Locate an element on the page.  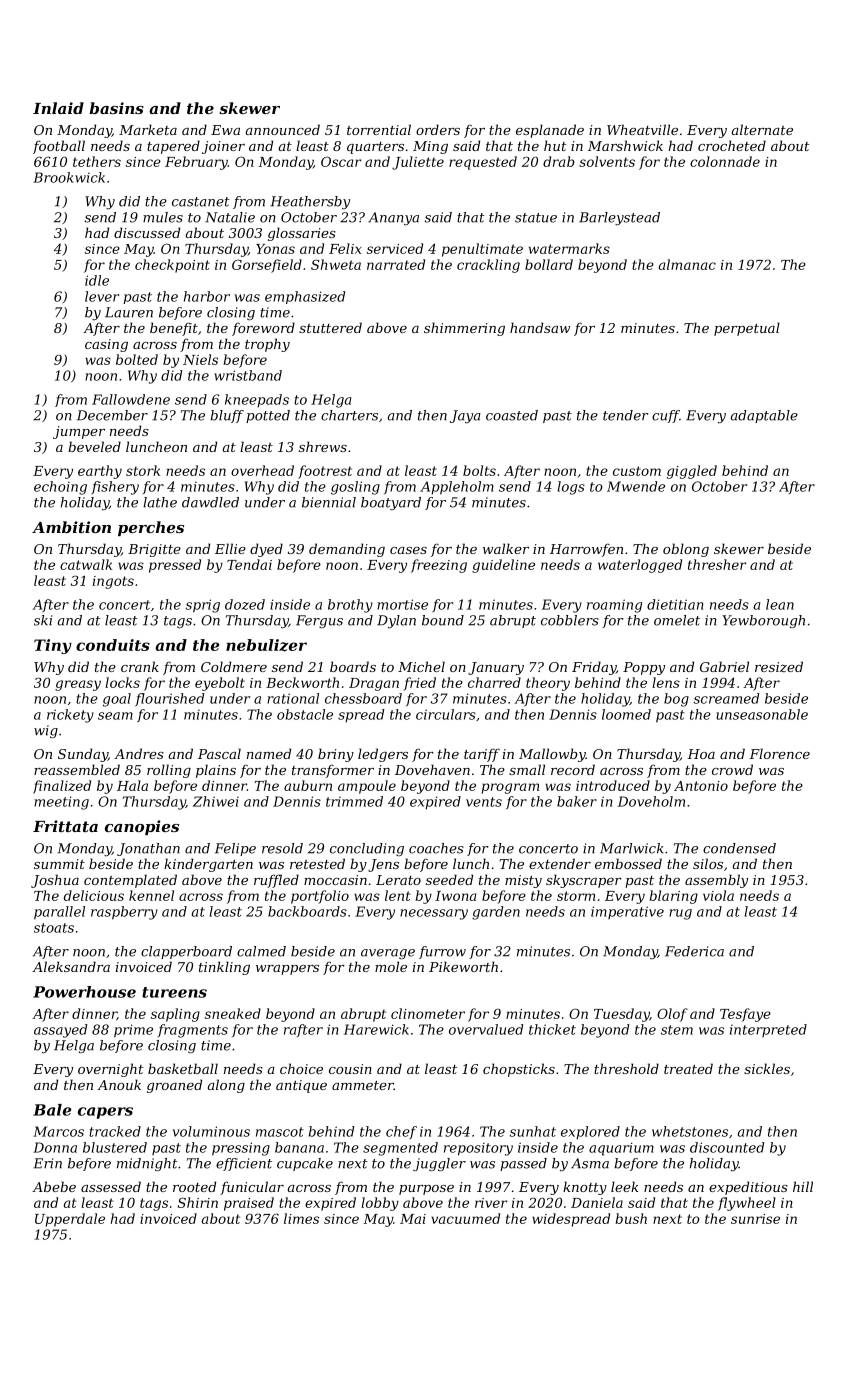
Felix is located at coordinates (345, 248).
